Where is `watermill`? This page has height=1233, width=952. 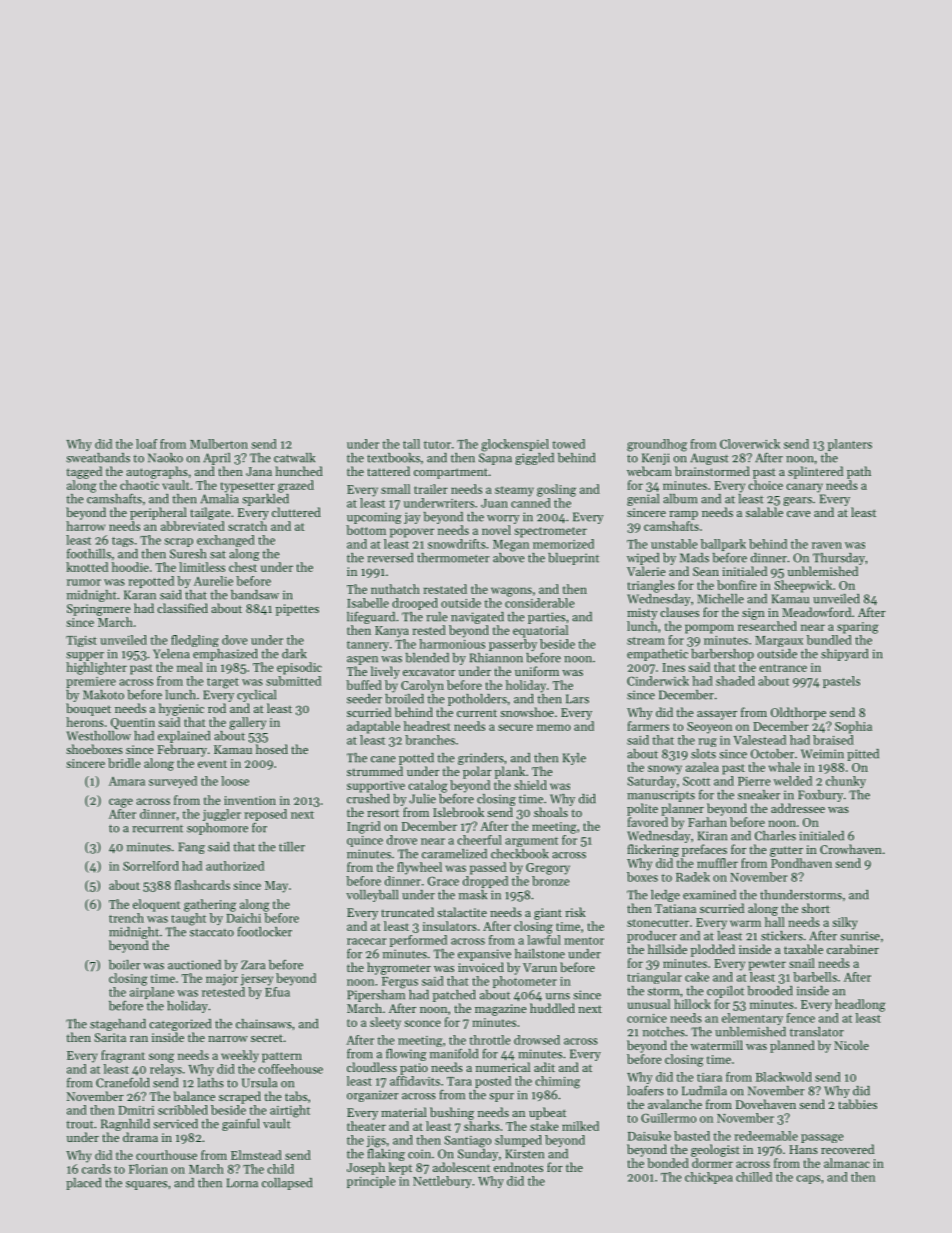 watermill is located at coordinates (717, 1045).
